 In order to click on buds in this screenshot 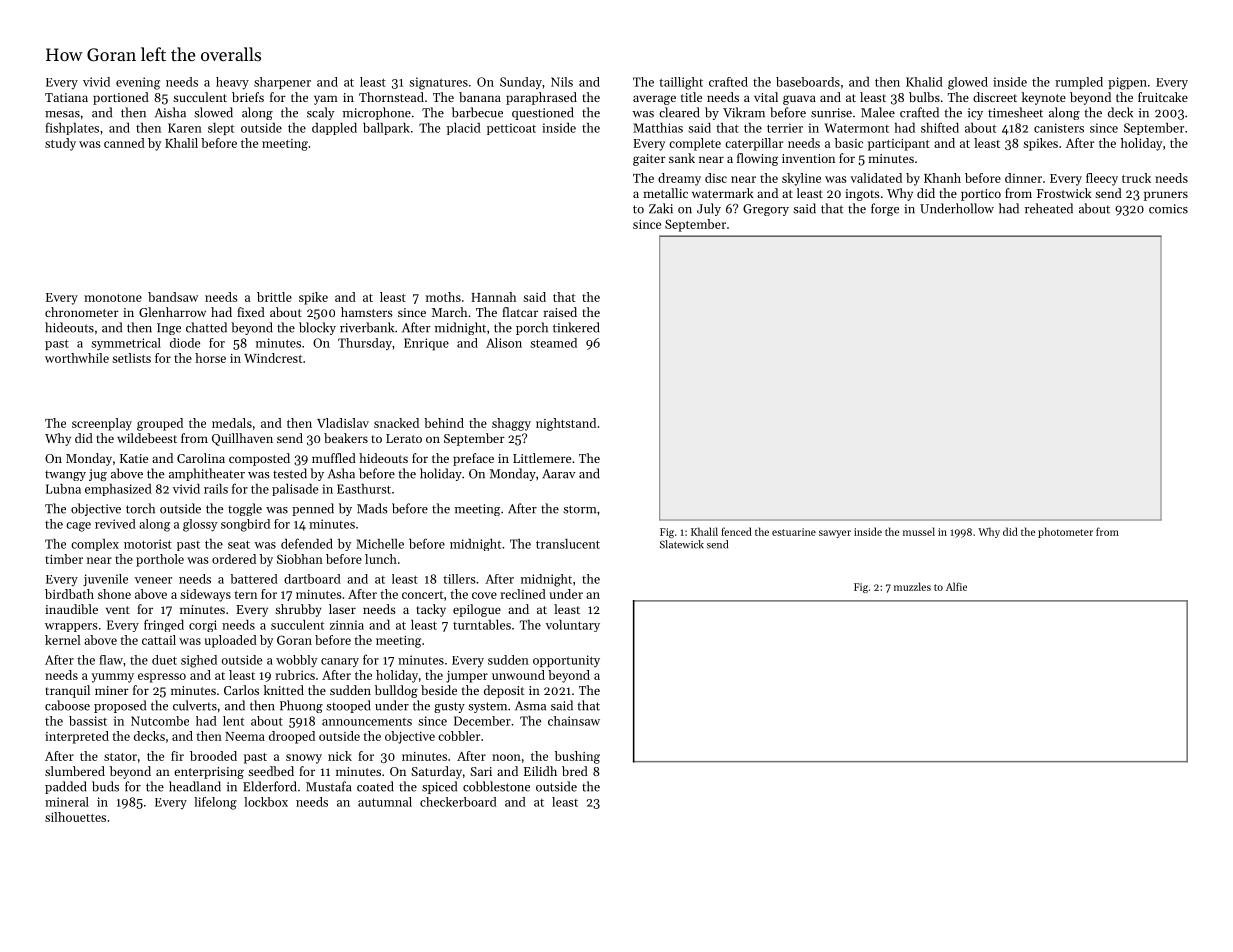, I will do `click(105, 786)`.
